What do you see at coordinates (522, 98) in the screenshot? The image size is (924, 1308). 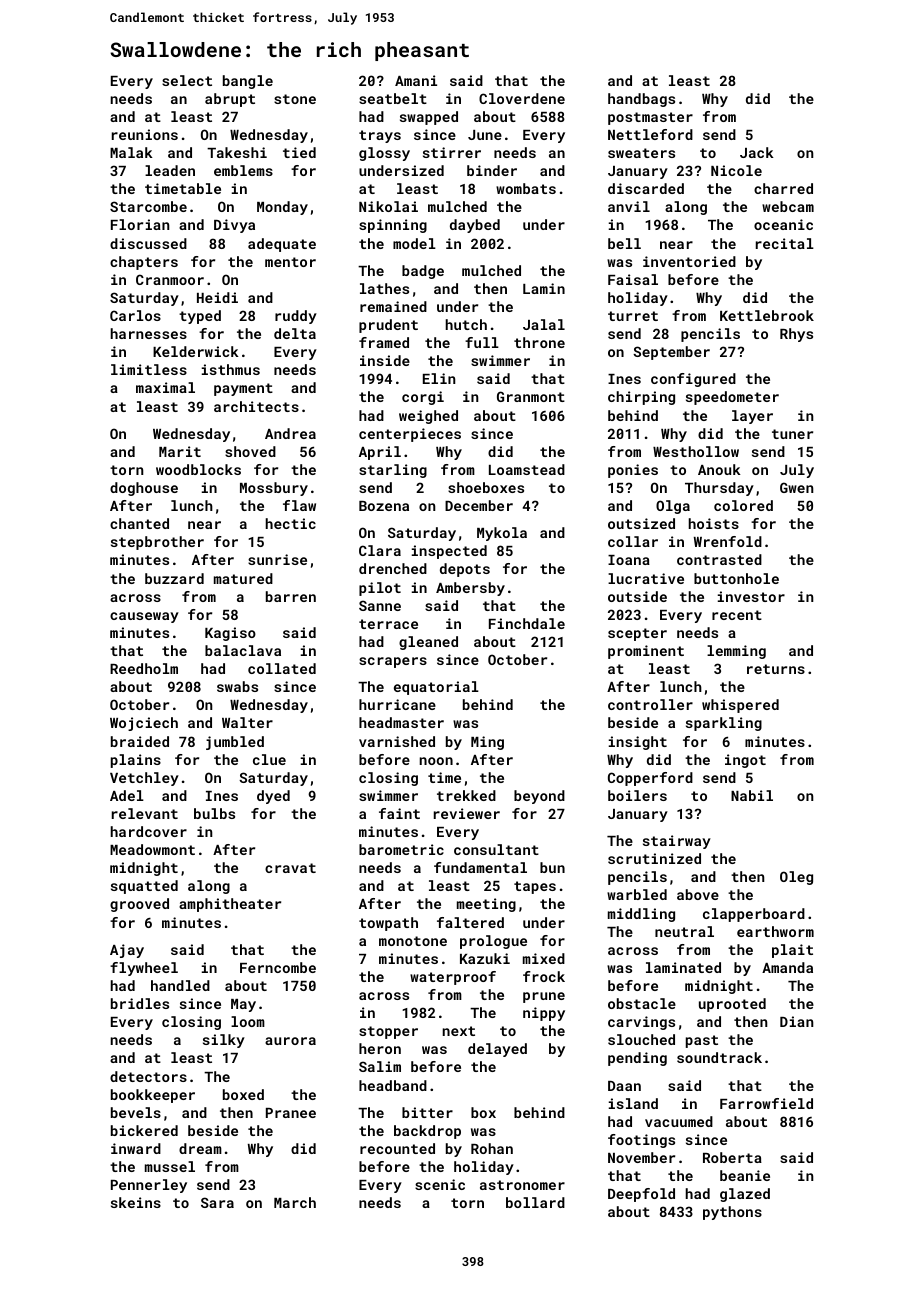 I see `Cloverdene` at bounding box center [522, 98].
